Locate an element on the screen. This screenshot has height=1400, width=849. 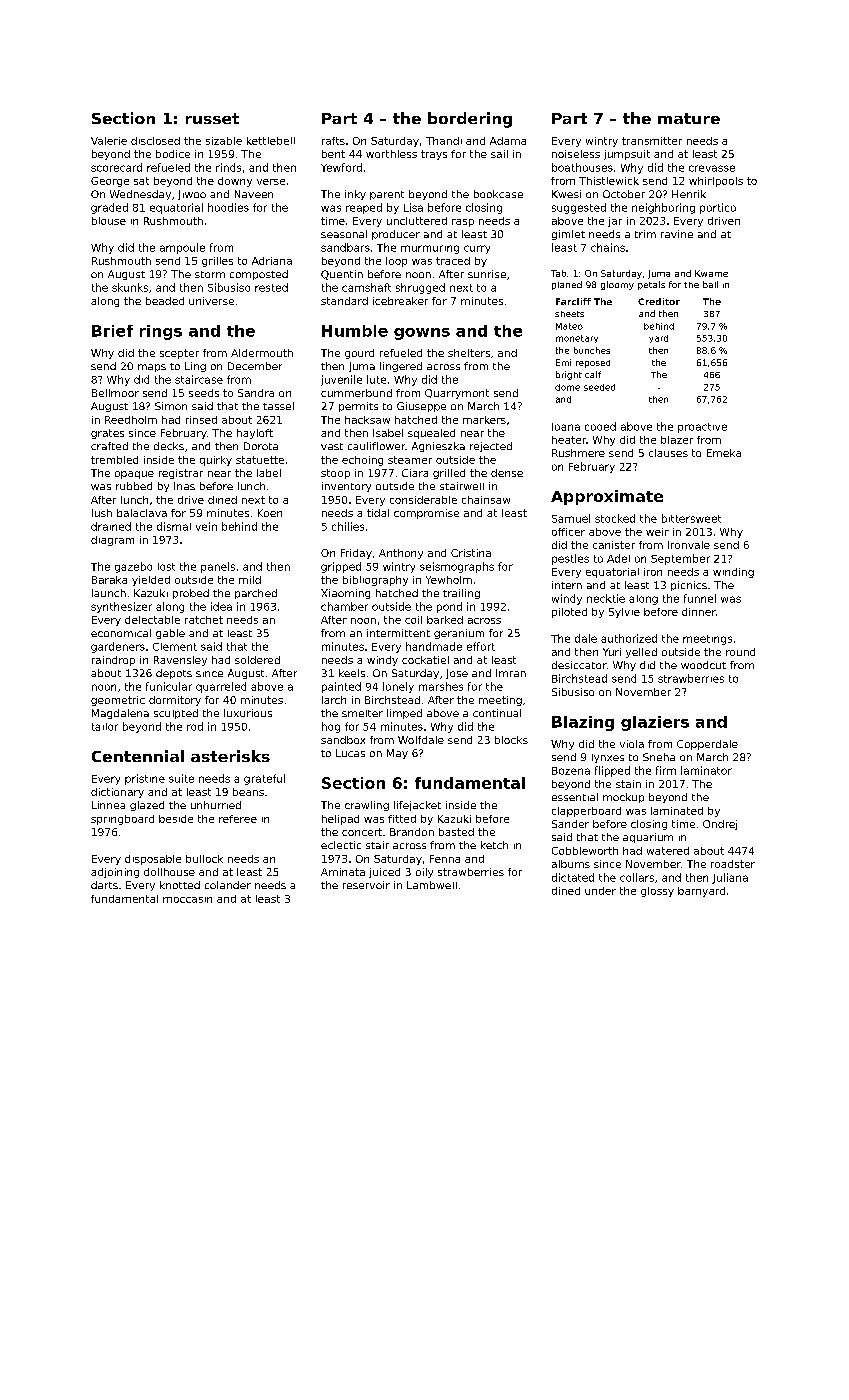
bordering is located at coordinates (470, 120).
